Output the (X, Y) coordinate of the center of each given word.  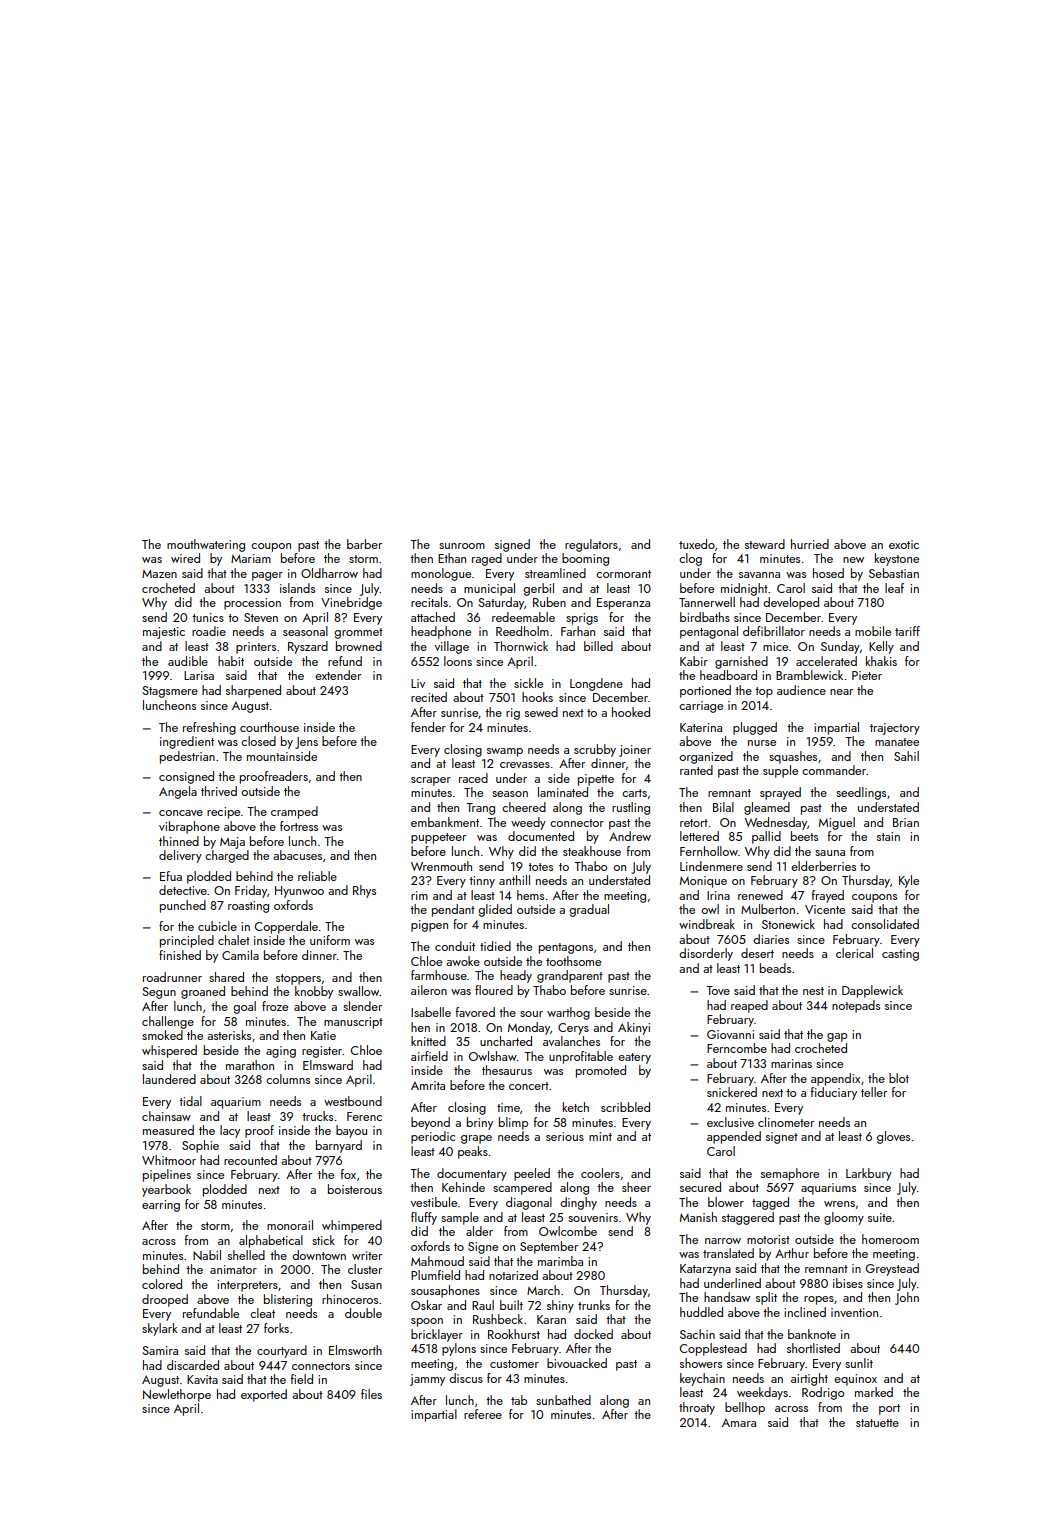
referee (483, 1414)
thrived (219, 791)
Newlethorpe (177, 1395)
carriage (701, 707)
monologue (441, 574)
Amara (739, 1422)
